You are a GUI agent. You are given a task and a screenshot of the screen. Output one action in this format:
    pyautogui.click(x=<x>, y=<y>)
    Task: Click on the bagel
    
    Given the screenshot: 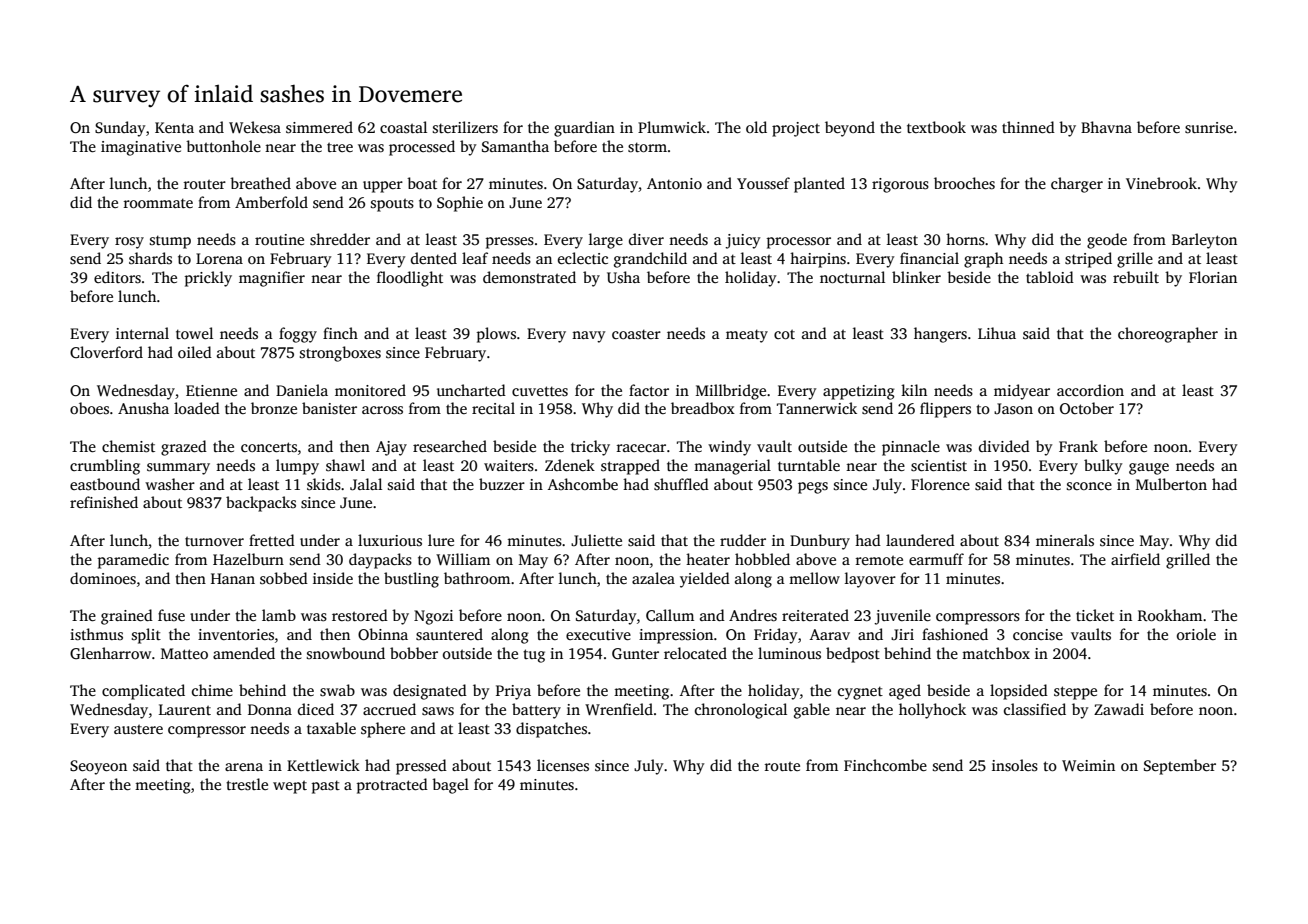 What is the action you would take?
    pyautogui.click(x=450, y=786)
